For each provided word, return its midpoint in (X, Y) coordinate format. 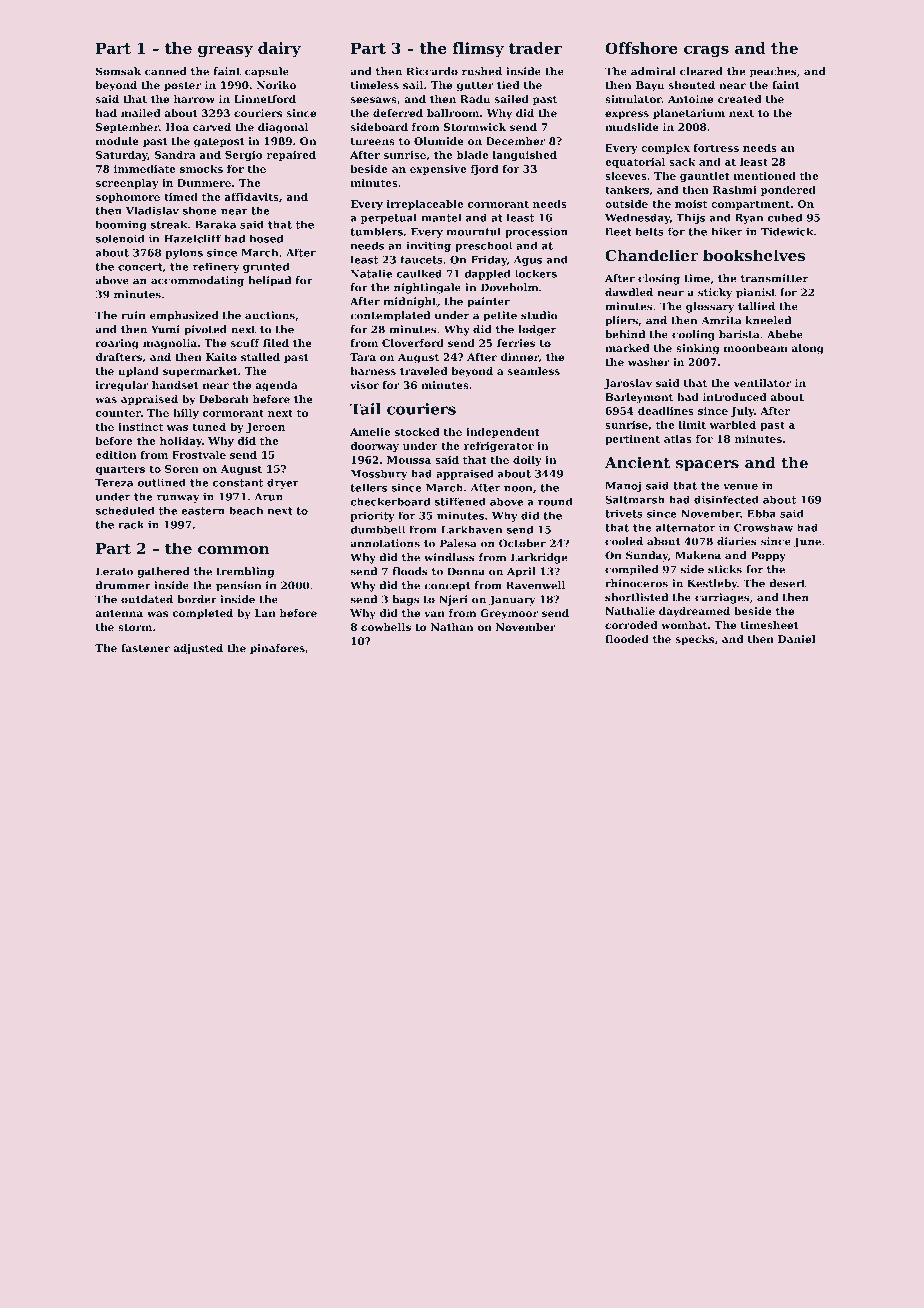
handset (175, 385)
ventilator (762, 383)
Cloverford (413, 343)
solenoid (120, 239)
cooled (624, 541)
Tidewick (787, 232)
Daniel (797, 639)
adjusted (198, 649)
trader (535, 48)
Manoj (623, 487)
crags (706, 51)
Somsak (118, 71)
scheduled (125, 510)
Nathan (452, 627)
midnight (410, 302)
